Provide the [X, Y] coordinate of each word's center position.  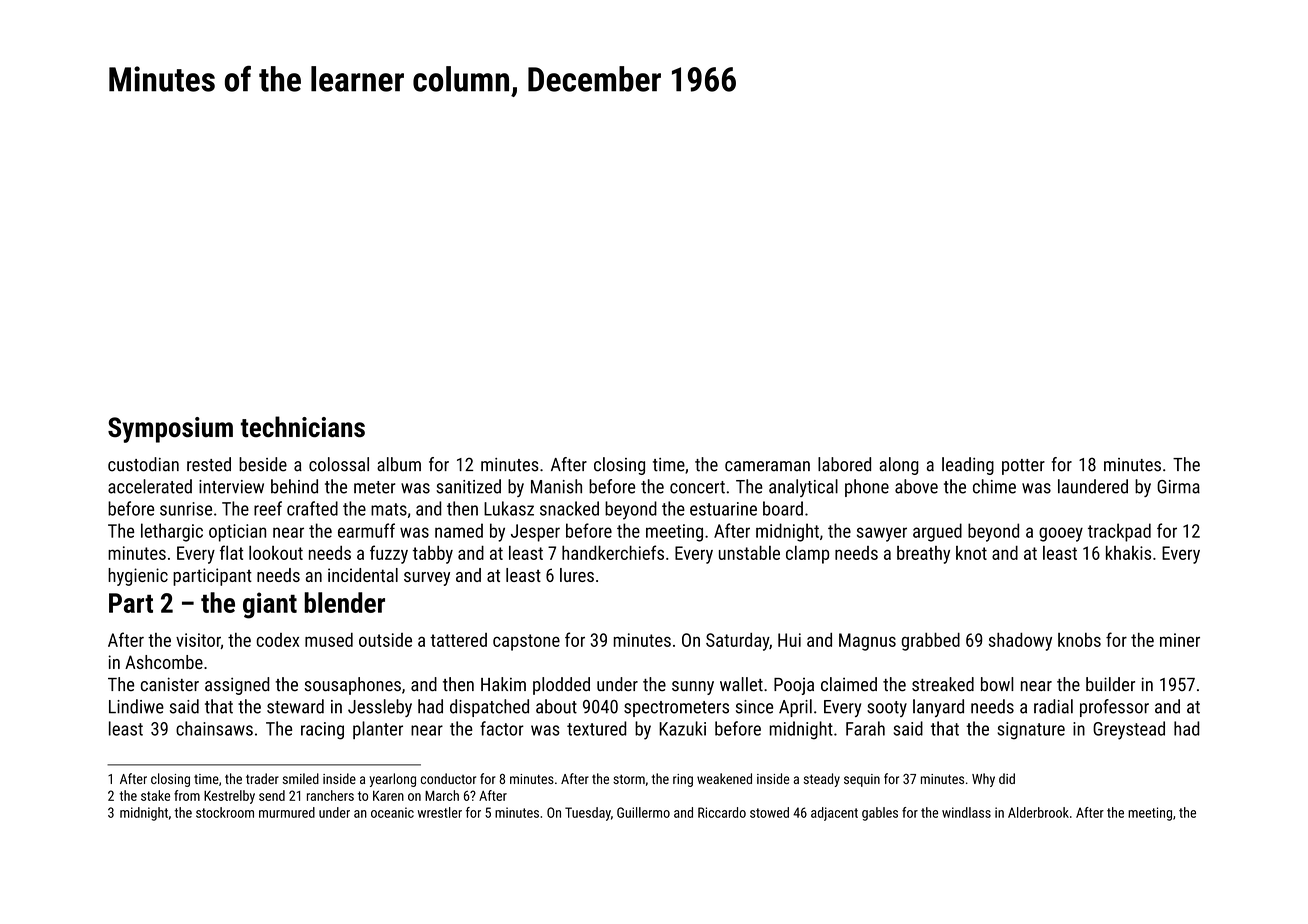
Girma [1178, 487]
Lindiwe [136, 706]
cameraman [767, 466]
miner [1180, 640]
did [1007, 778]
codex [278, 640]
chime [994, 486]
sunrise [186, 509]
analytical [803, 488]
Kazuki [682, 728]
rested [209, 464]
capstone [526, 642]
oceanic [392, 812]
